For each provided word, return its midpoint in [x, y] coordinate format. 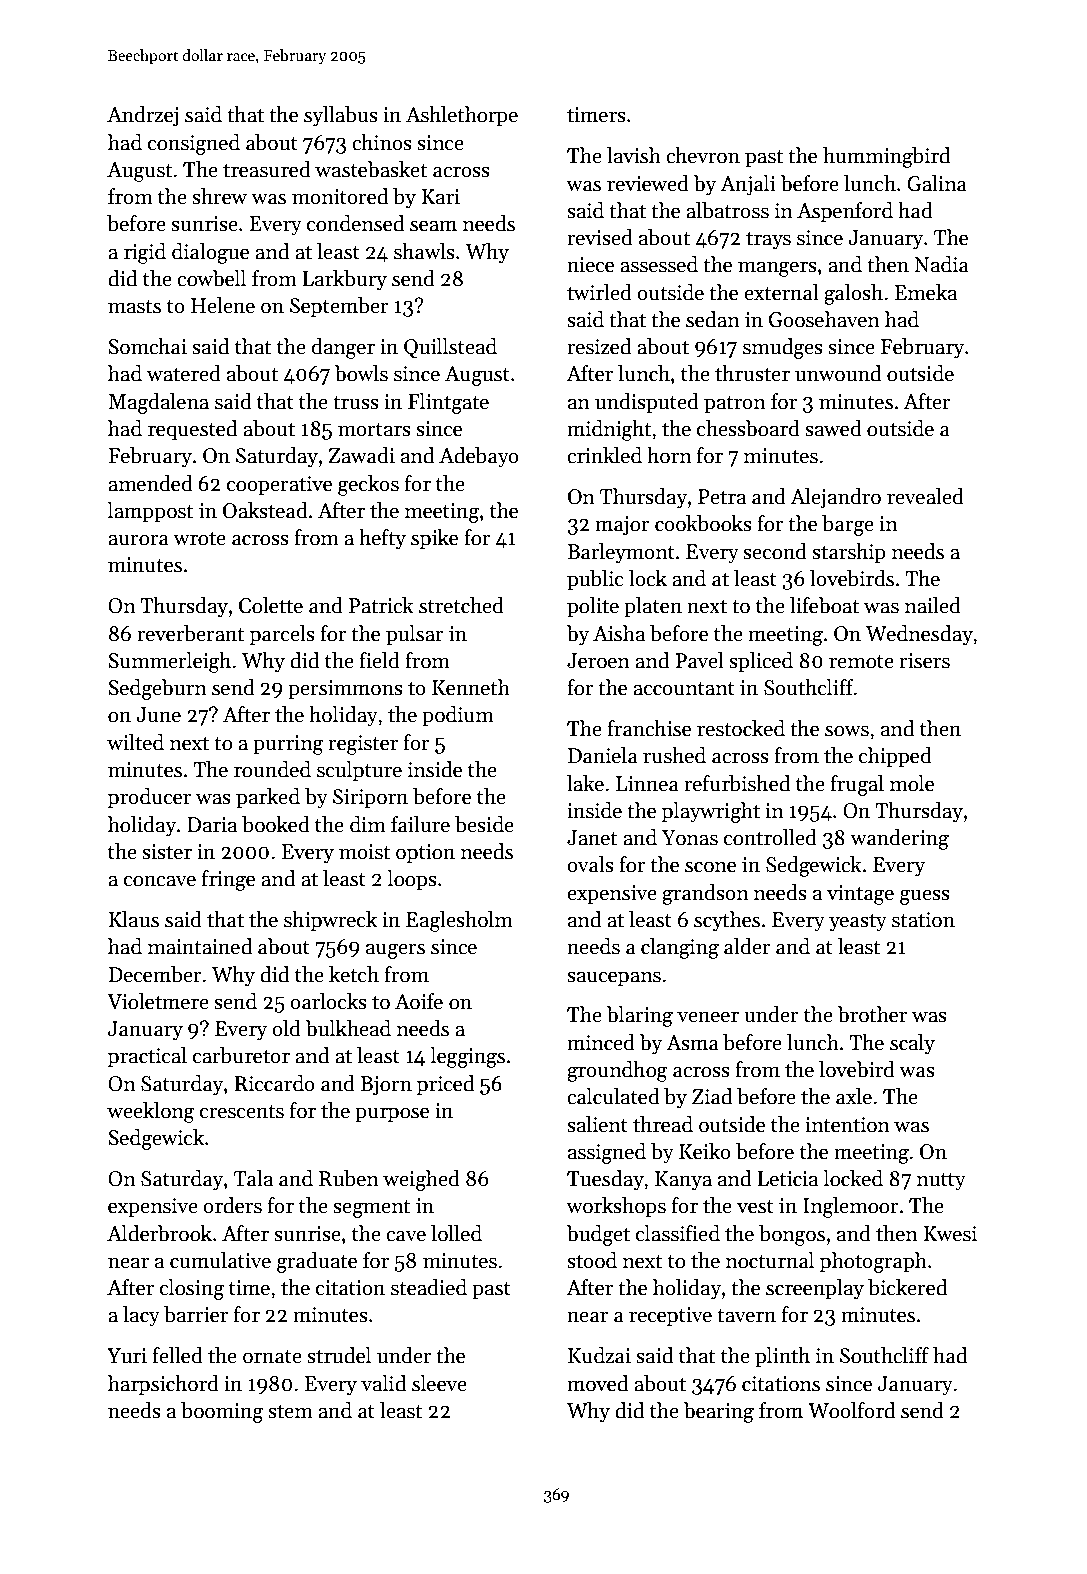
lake [585, 783]
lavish [634, 155]
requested [192, 430]
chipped [895, 757]
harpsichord [163, 1385]
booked [276, 824]
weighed [421, 1180]
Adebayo [479, 457]
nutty [941, 1182]
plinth [782, 1357]
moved [597, 1383]
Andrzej [142, 116]
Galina [937, 183]
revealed [925, 496]
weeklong [151, 1112]
